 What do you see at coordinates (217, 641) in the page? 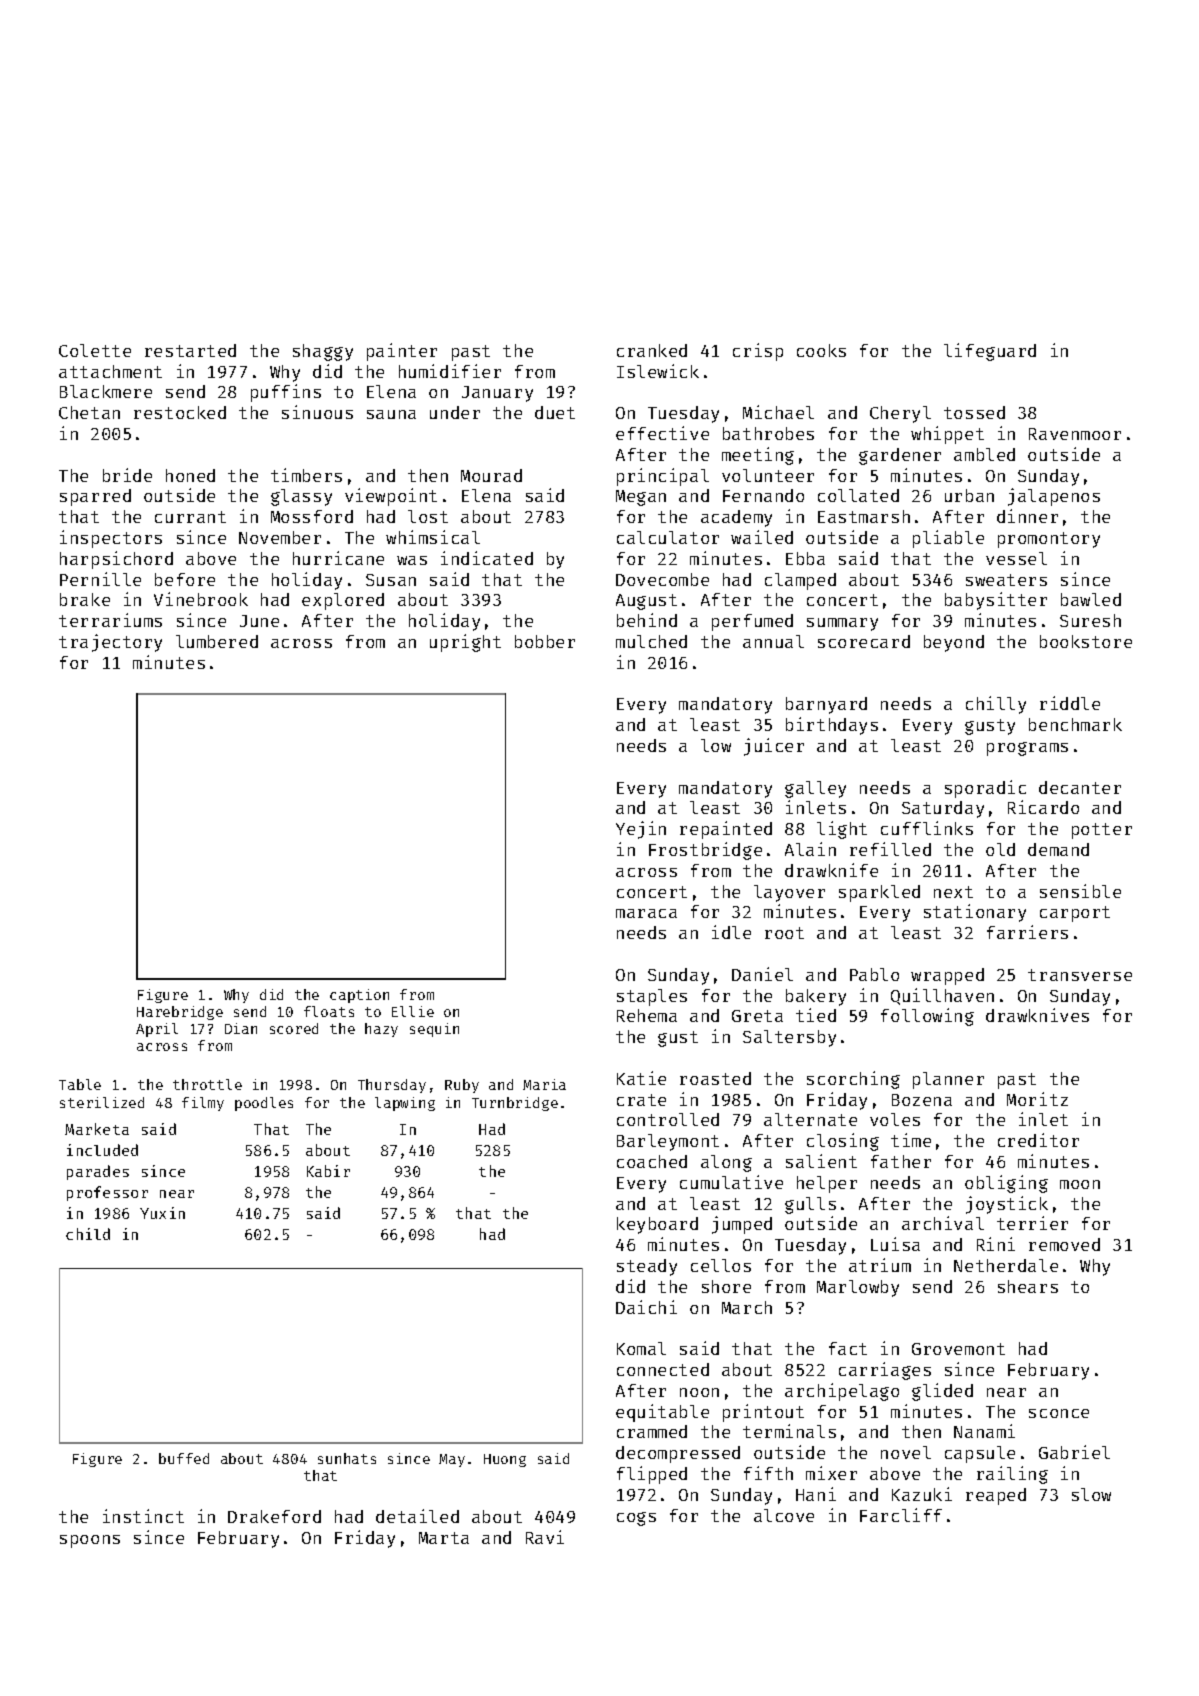
I see `lumbered` at bounding box center [217, 641].
